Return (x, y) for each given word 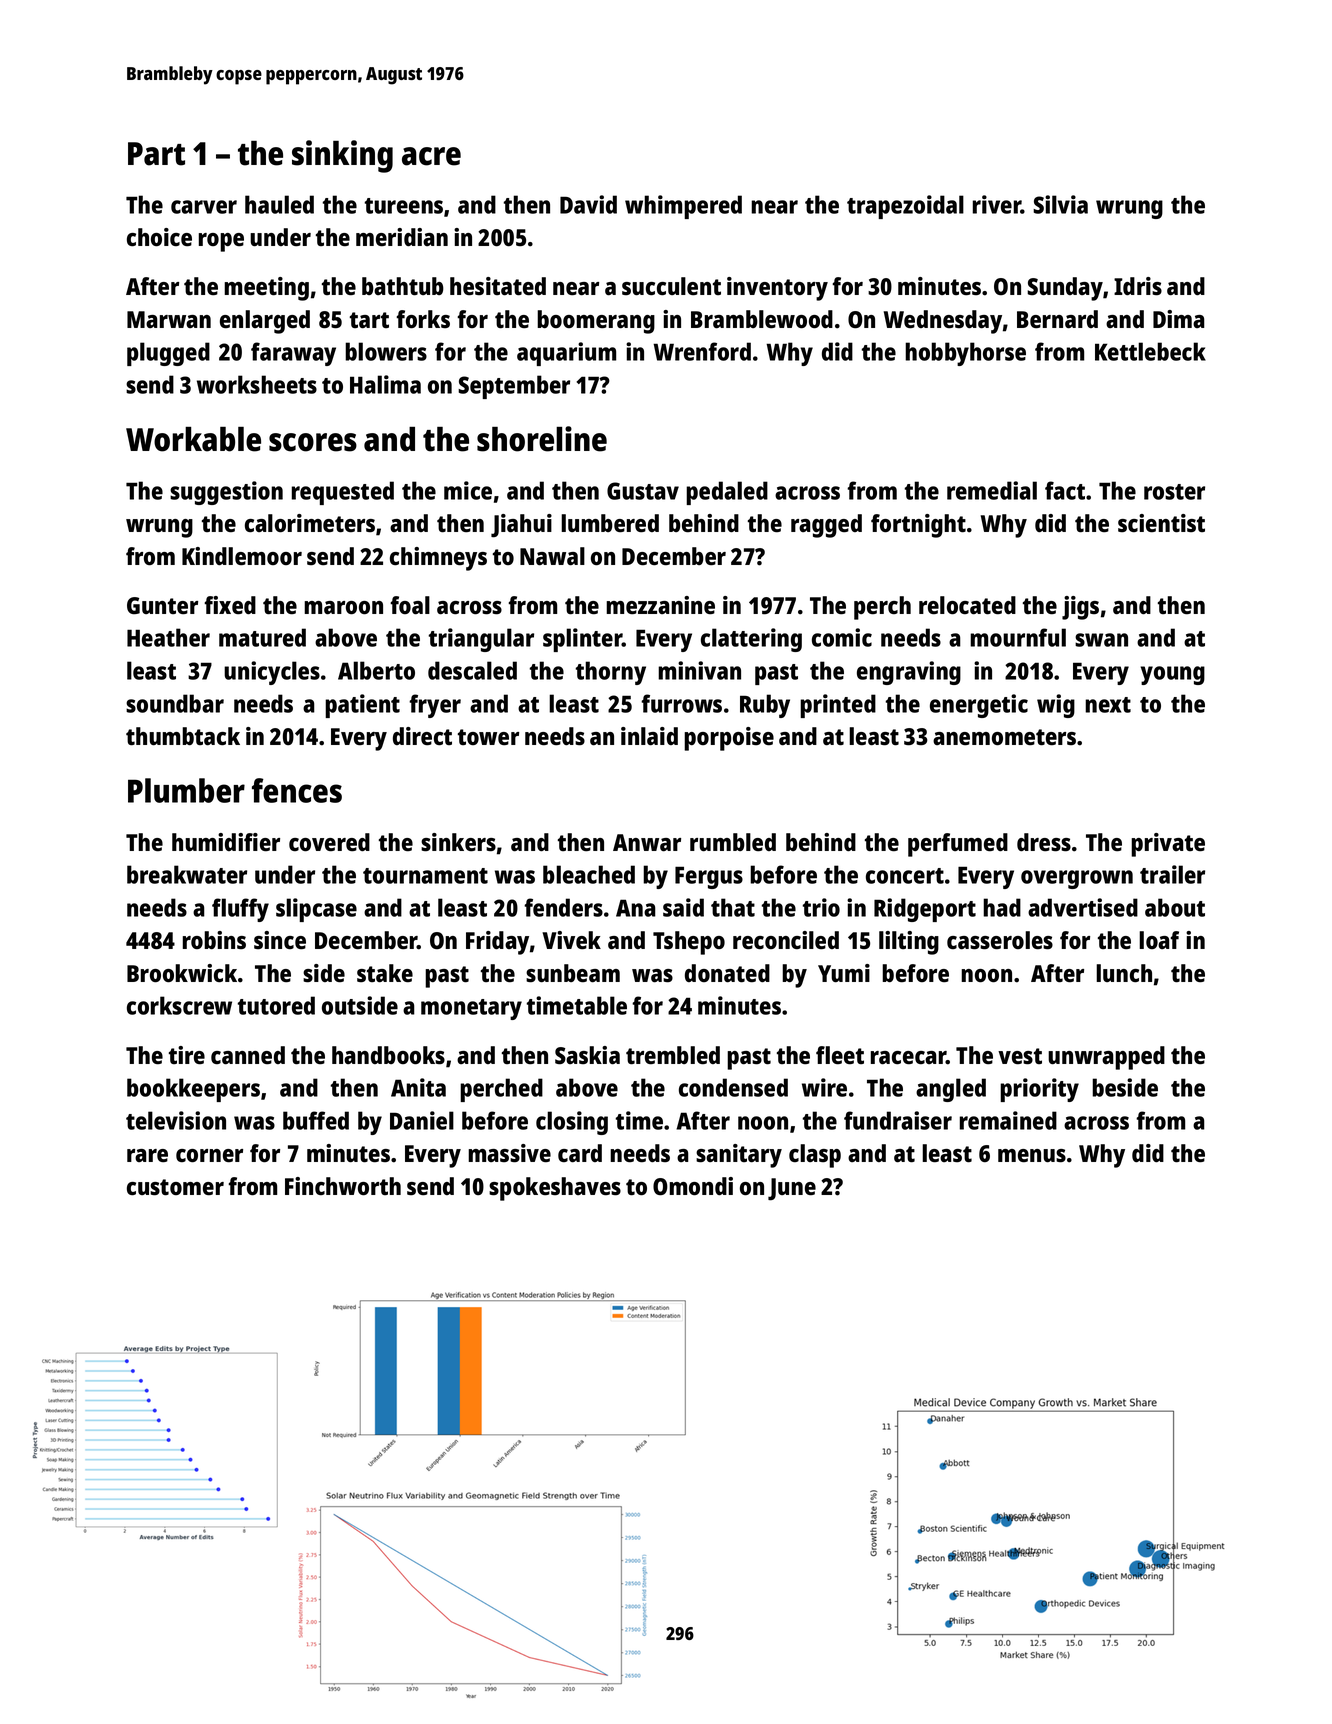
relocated (967, 605)
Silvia (1060, 204)
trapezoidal (905, 207)
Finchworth (343, 1186)
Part (156, 154)
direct (422, 736)
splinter (582, 640)
